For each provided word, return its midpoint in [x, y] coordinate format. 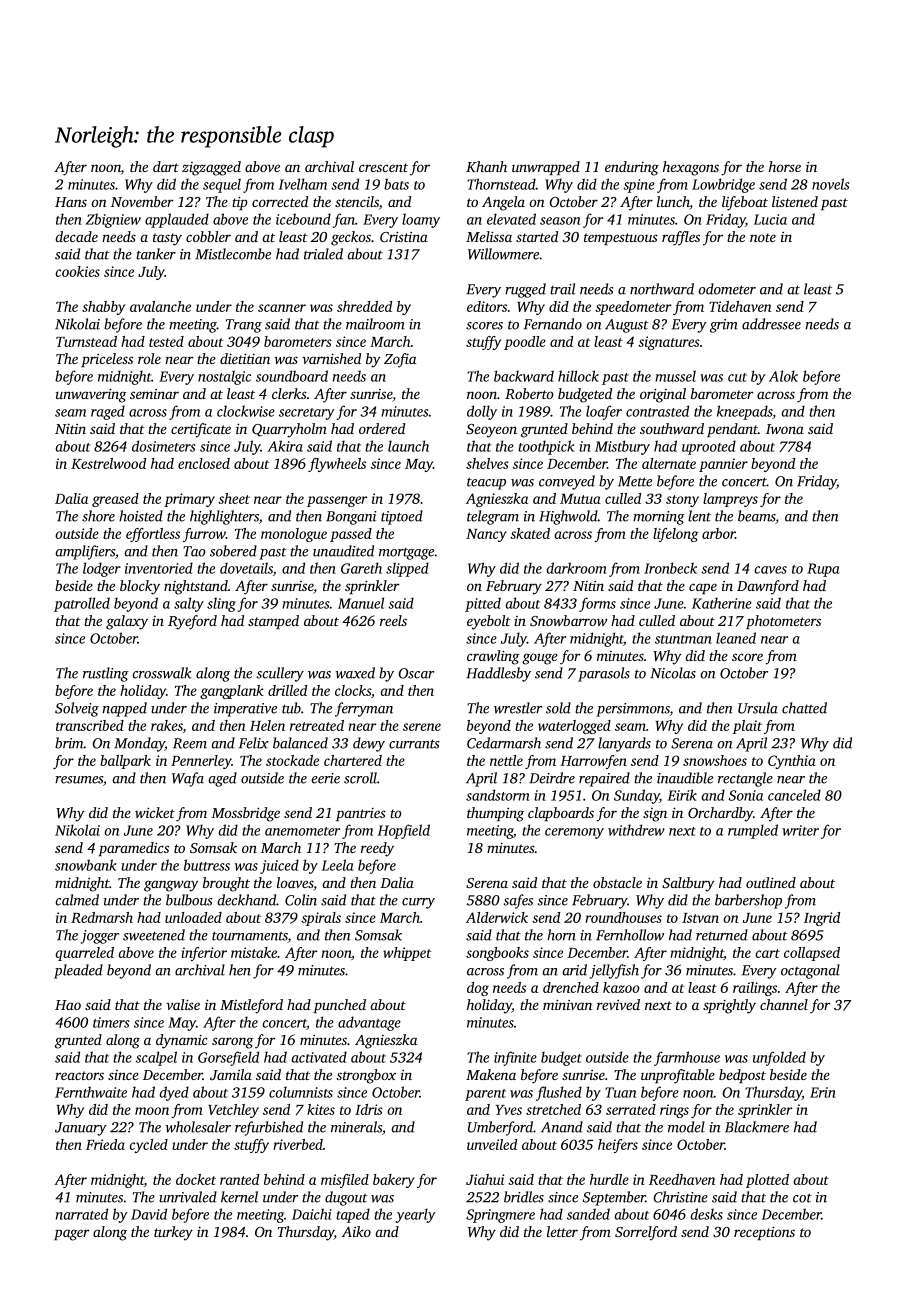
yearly [415, 1215]
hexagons [691, 168]
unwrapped [546, 168]
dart [166, 166]
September [614, 1198]
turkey [173, 1233]
